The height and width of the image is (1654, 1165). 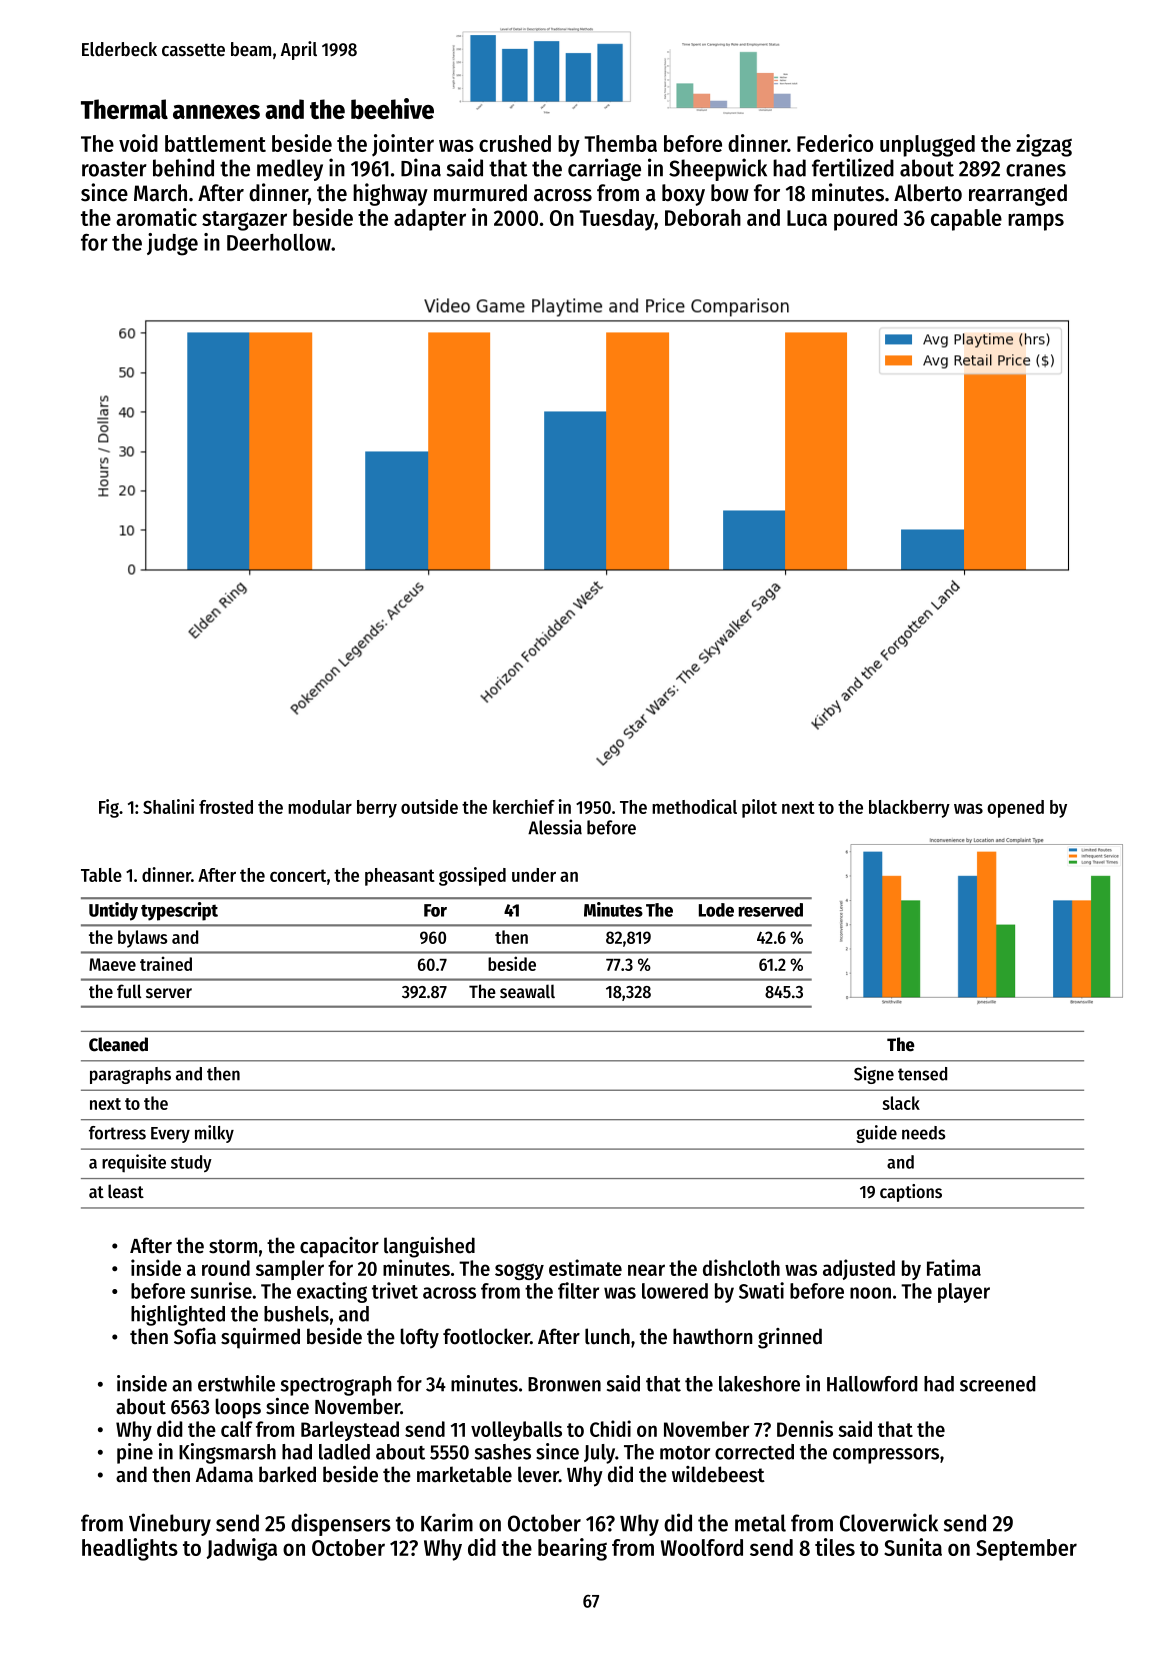 I want to click on opened, so click(x=1015, y=809).
